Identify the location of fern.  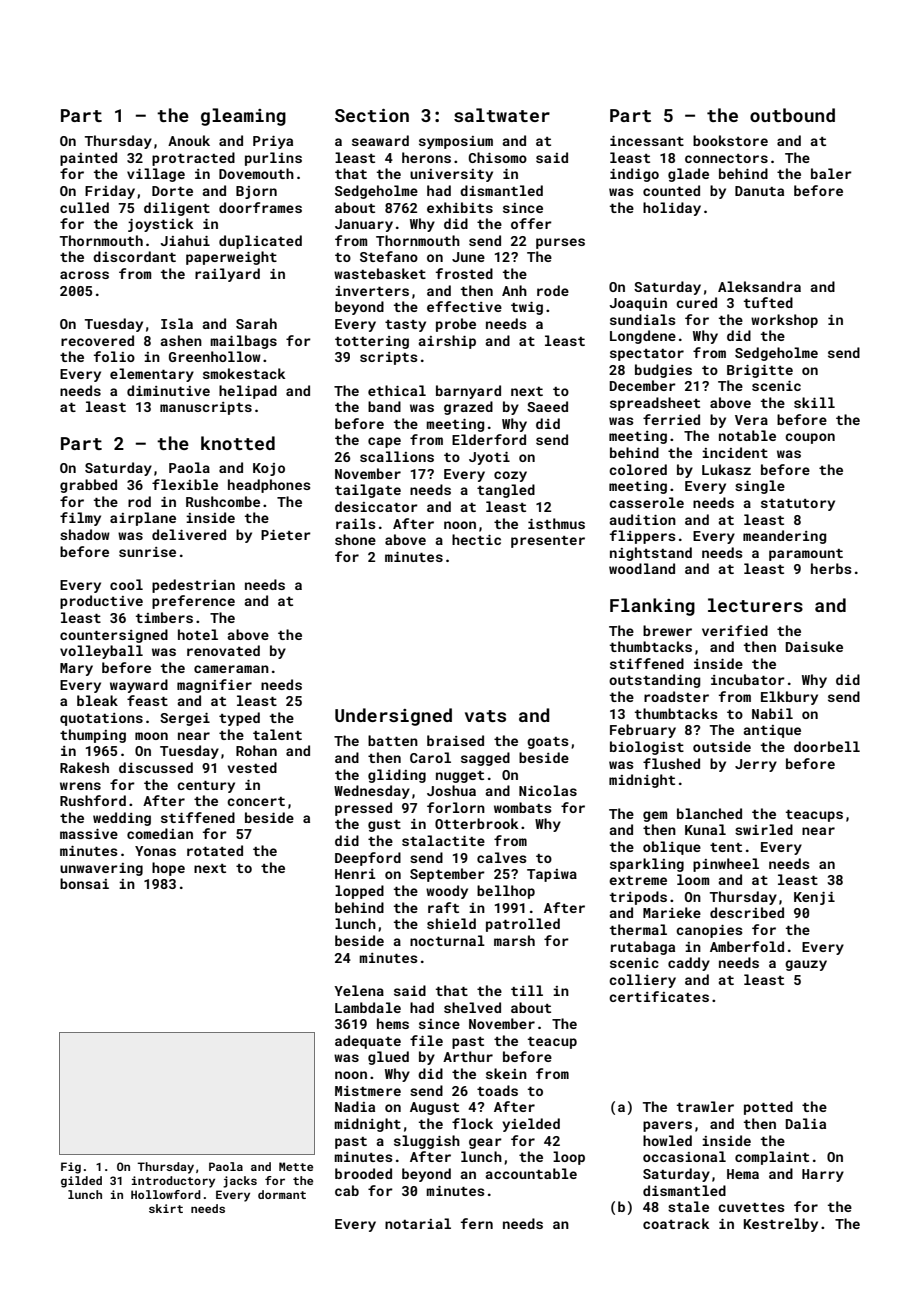
(477, 1223).
